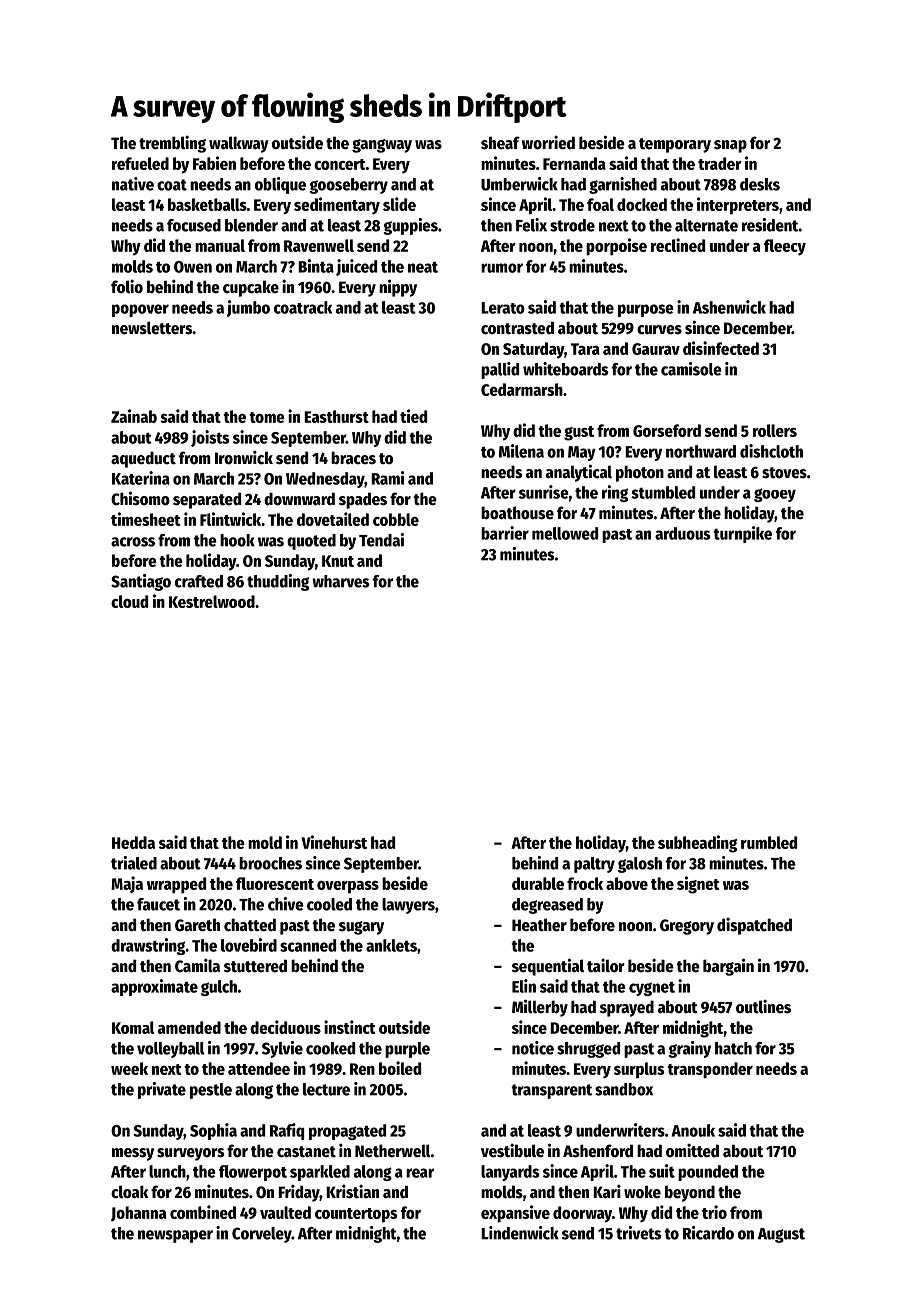 Image resolution: width=924 pixels, height=1308 pixels. I want to click on cloud, so click(129, 601).
